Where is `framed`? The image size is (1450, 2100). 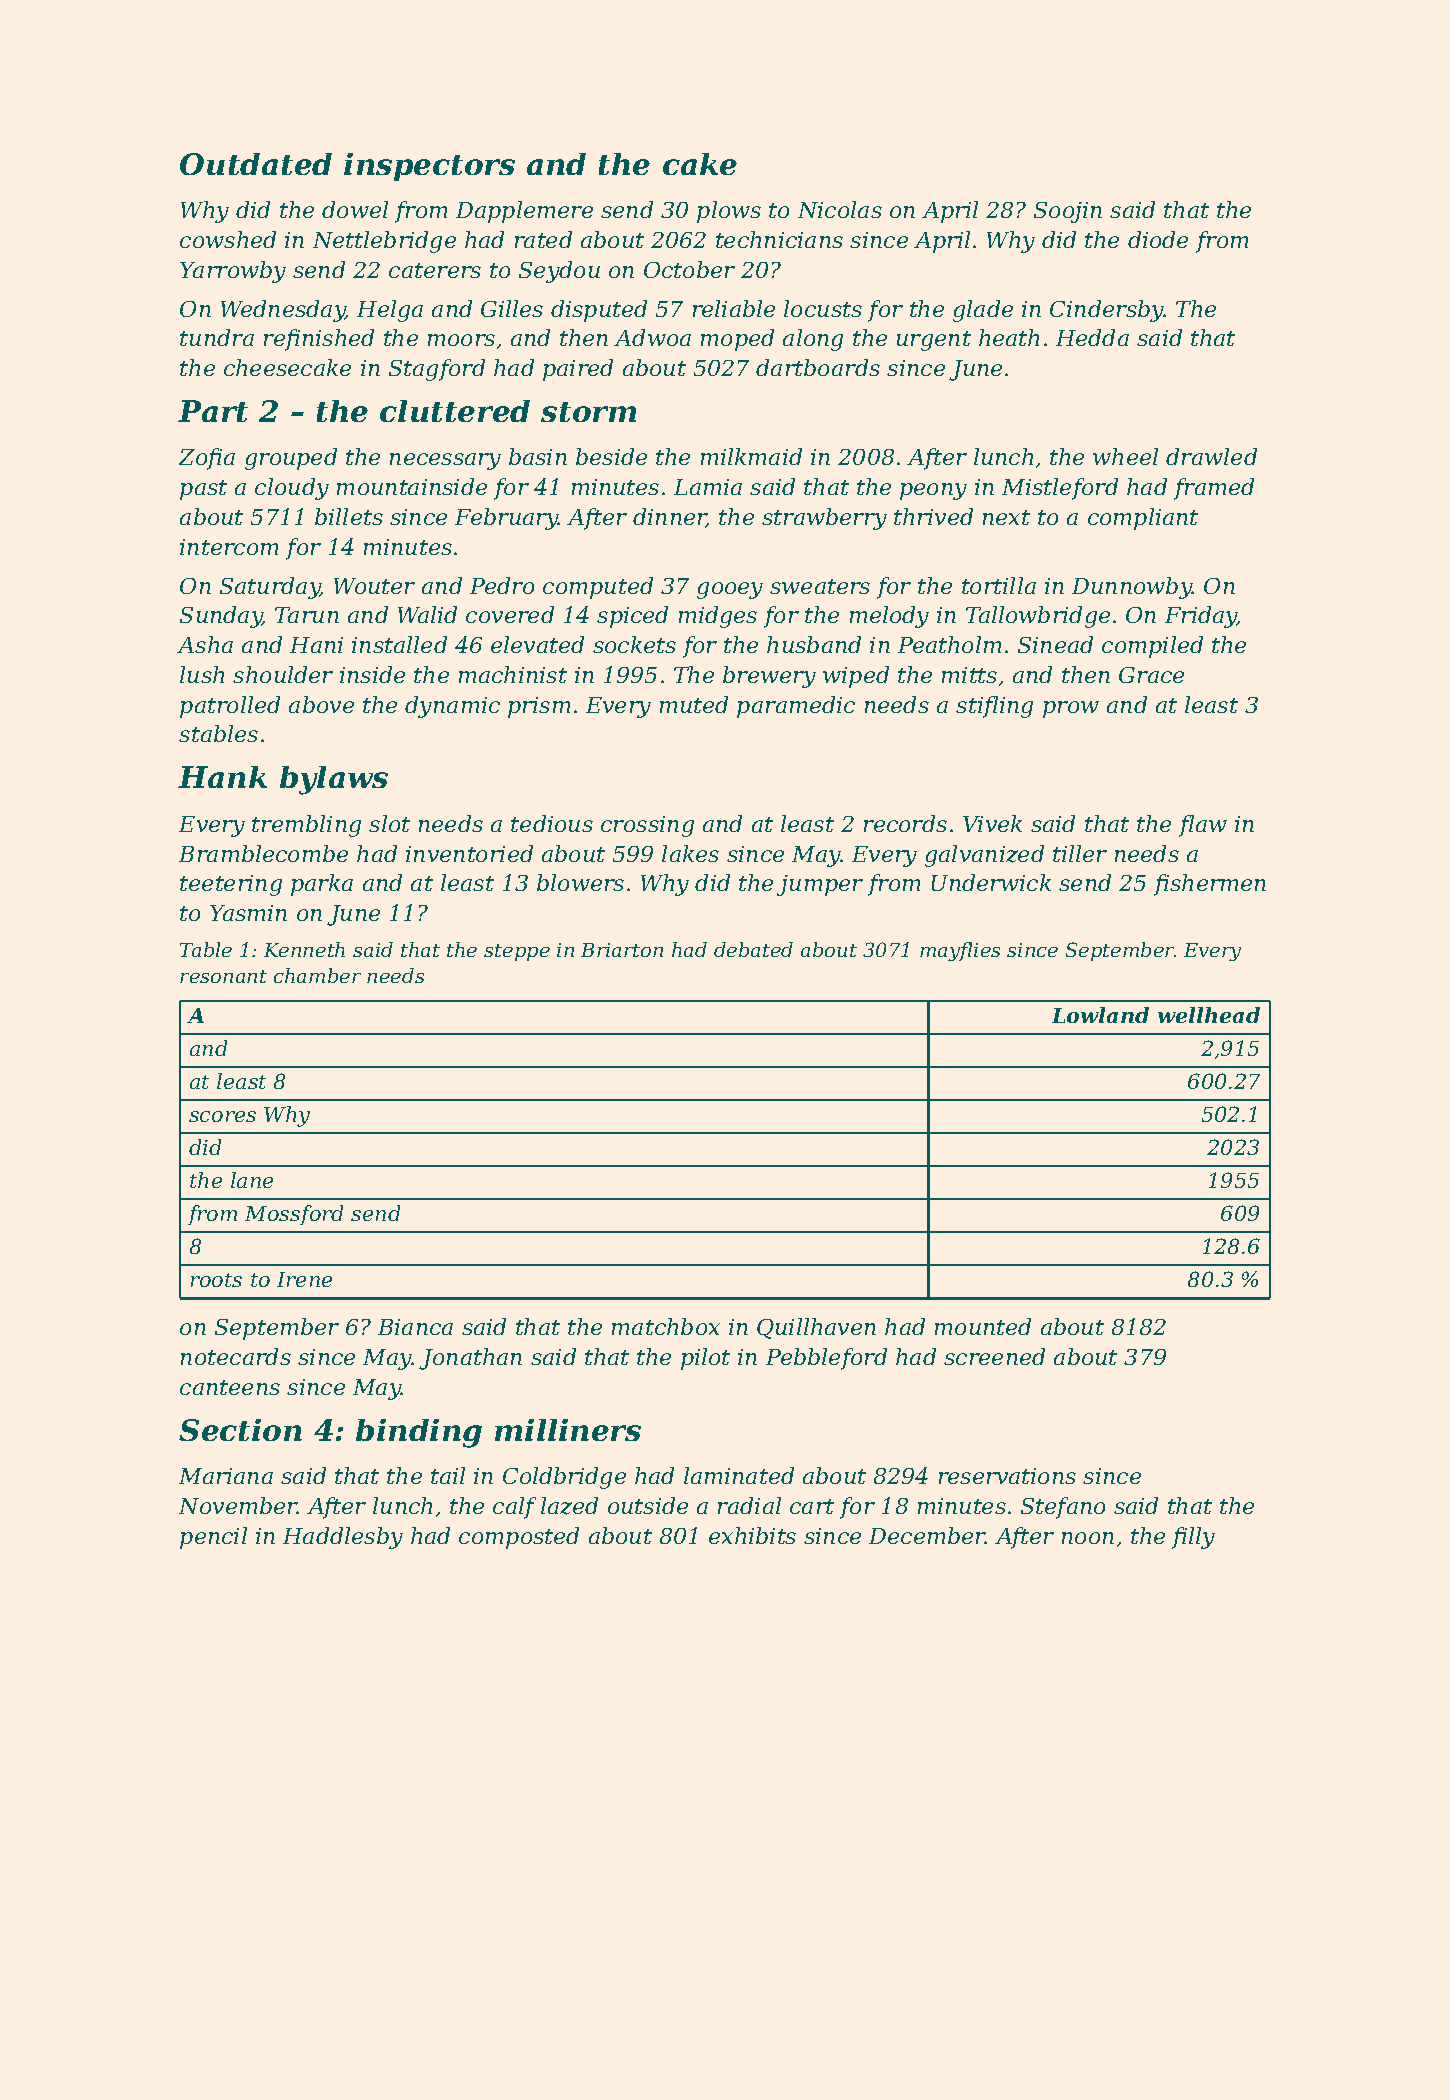
framed is located at coordinates (1214, 489).
